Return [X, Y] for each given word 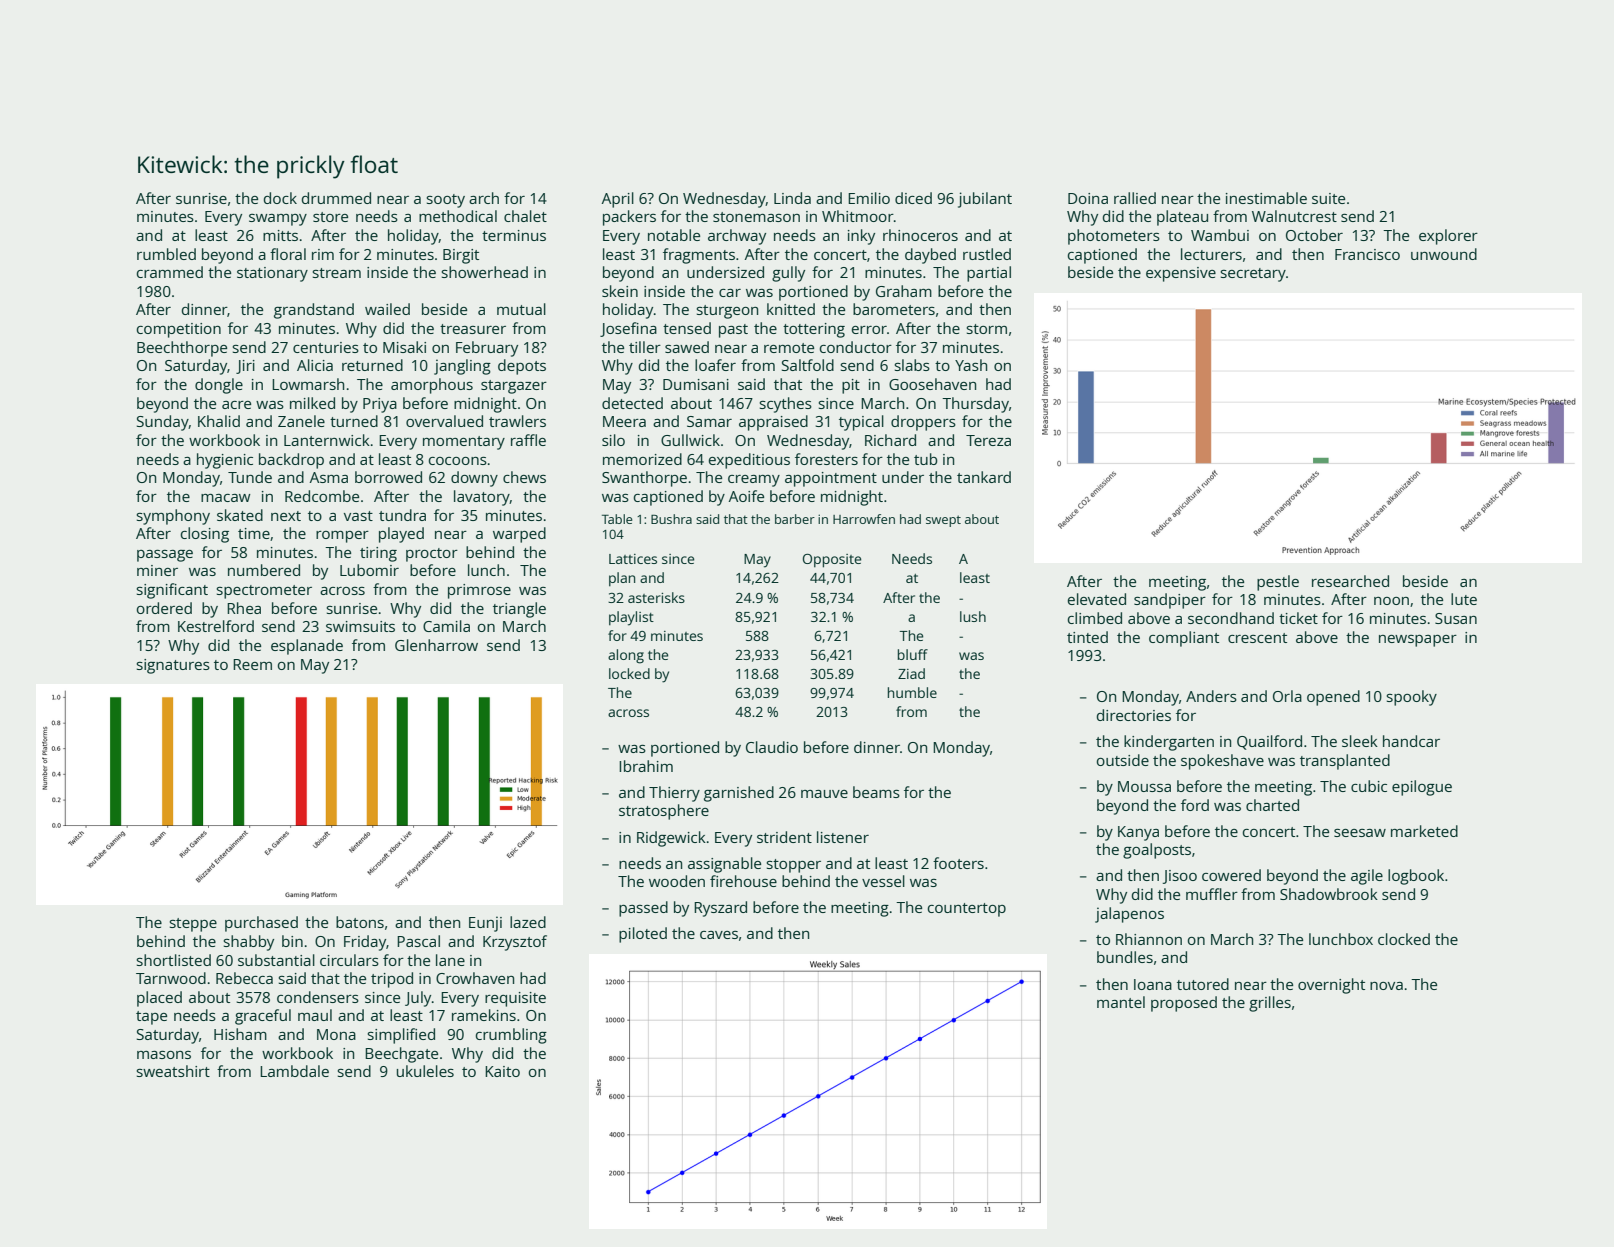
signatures [173, 666]
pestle [1278, 583]
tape [151, 1018]
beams [876, 792]
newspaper [1418, 641]
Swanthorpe [644, 479]
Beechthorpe [182, 349]
